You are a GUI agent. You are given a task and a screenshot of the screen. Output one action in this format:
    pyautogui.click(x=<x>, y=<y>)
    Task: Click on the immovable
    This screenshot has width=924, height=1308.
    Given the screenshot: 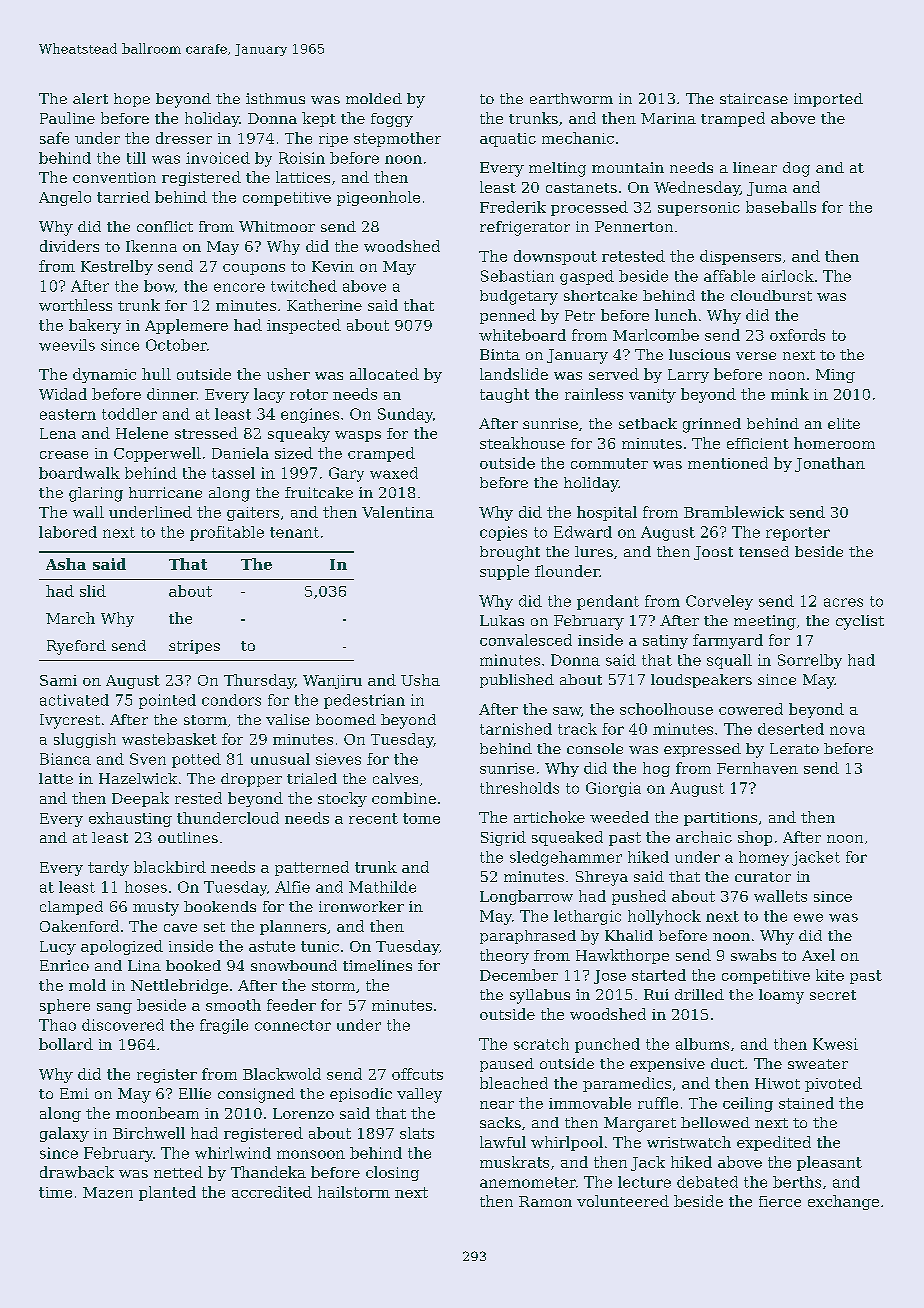 What is the action you would take?
    pyautogui.click(x=590, y=1103)
